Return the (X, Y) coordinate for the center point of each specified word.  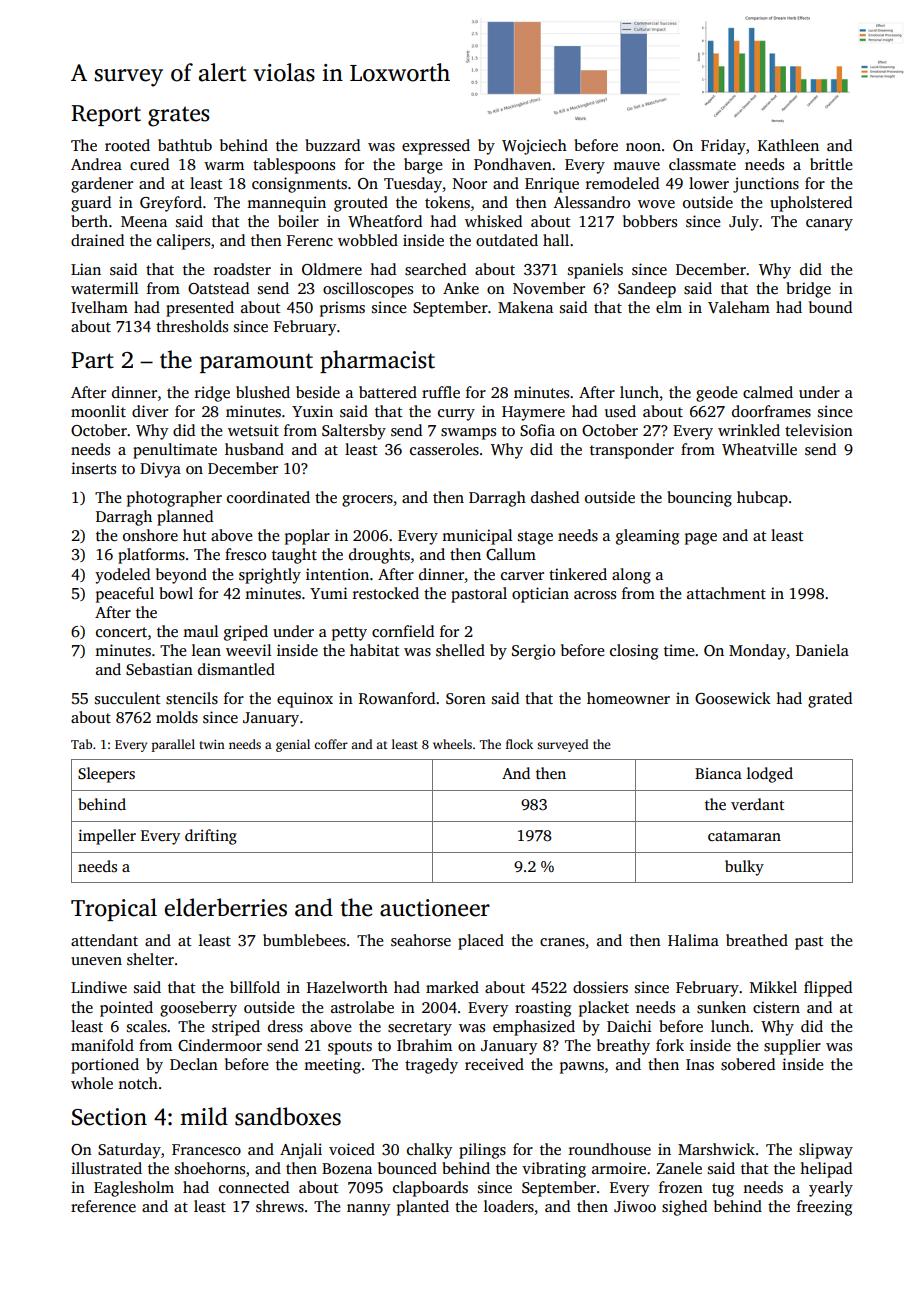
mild (204, 1116)
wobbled (368, 240)
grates (179, 116)
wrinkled (749, 430)
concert (121, 632)
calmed (768, 392)
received (494, 1064)
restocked (386, 593)
